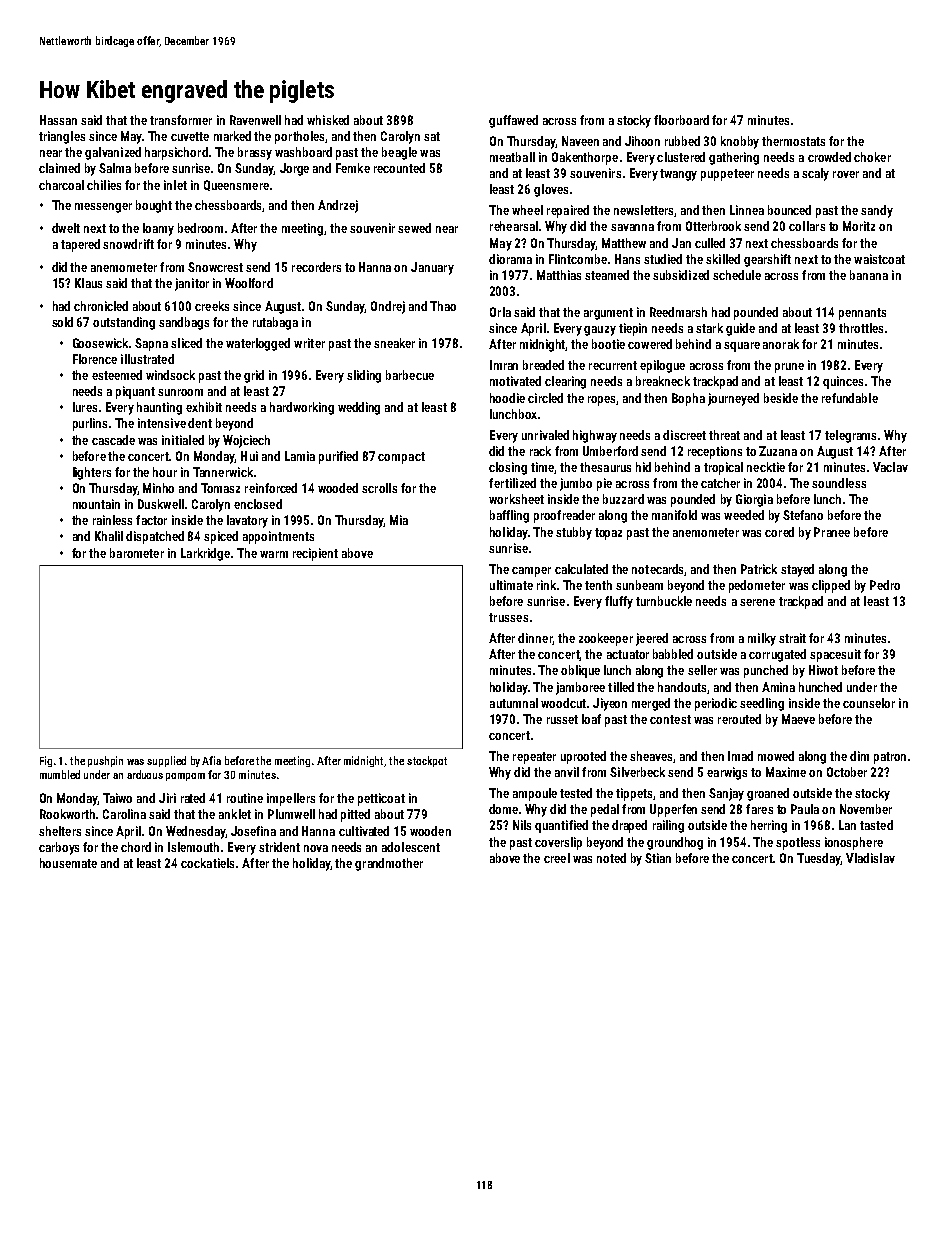 This page has width=952, height=1233. I want to click on recurrent, so click(613, 365).
